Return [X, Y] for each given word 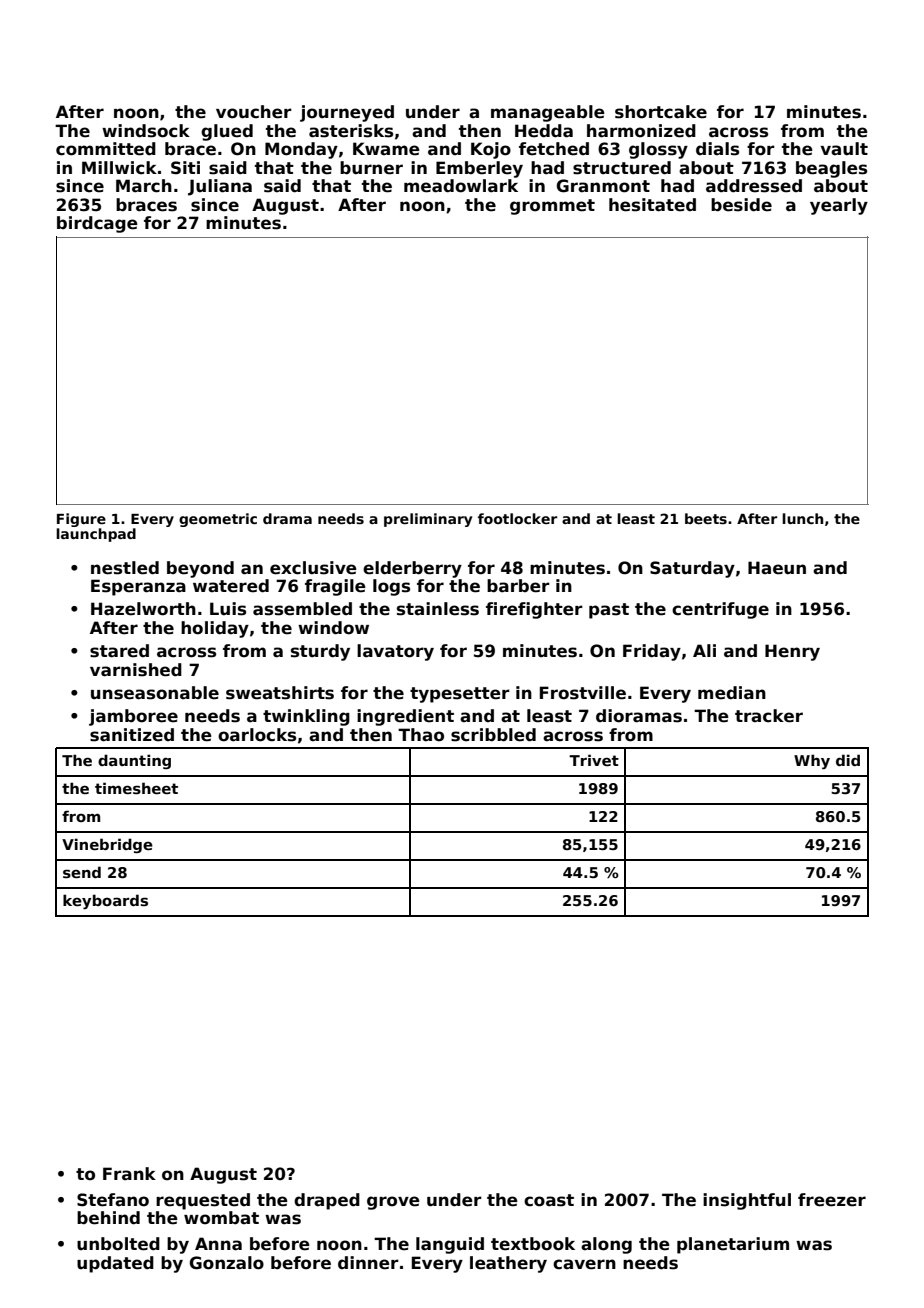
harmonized [641, 131]
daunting [134, 761]
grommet [552, 207]
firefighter [534, 610]
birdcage [97, 224]
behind [108, 1218]
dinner [368, 1263]
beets [706, 518]
